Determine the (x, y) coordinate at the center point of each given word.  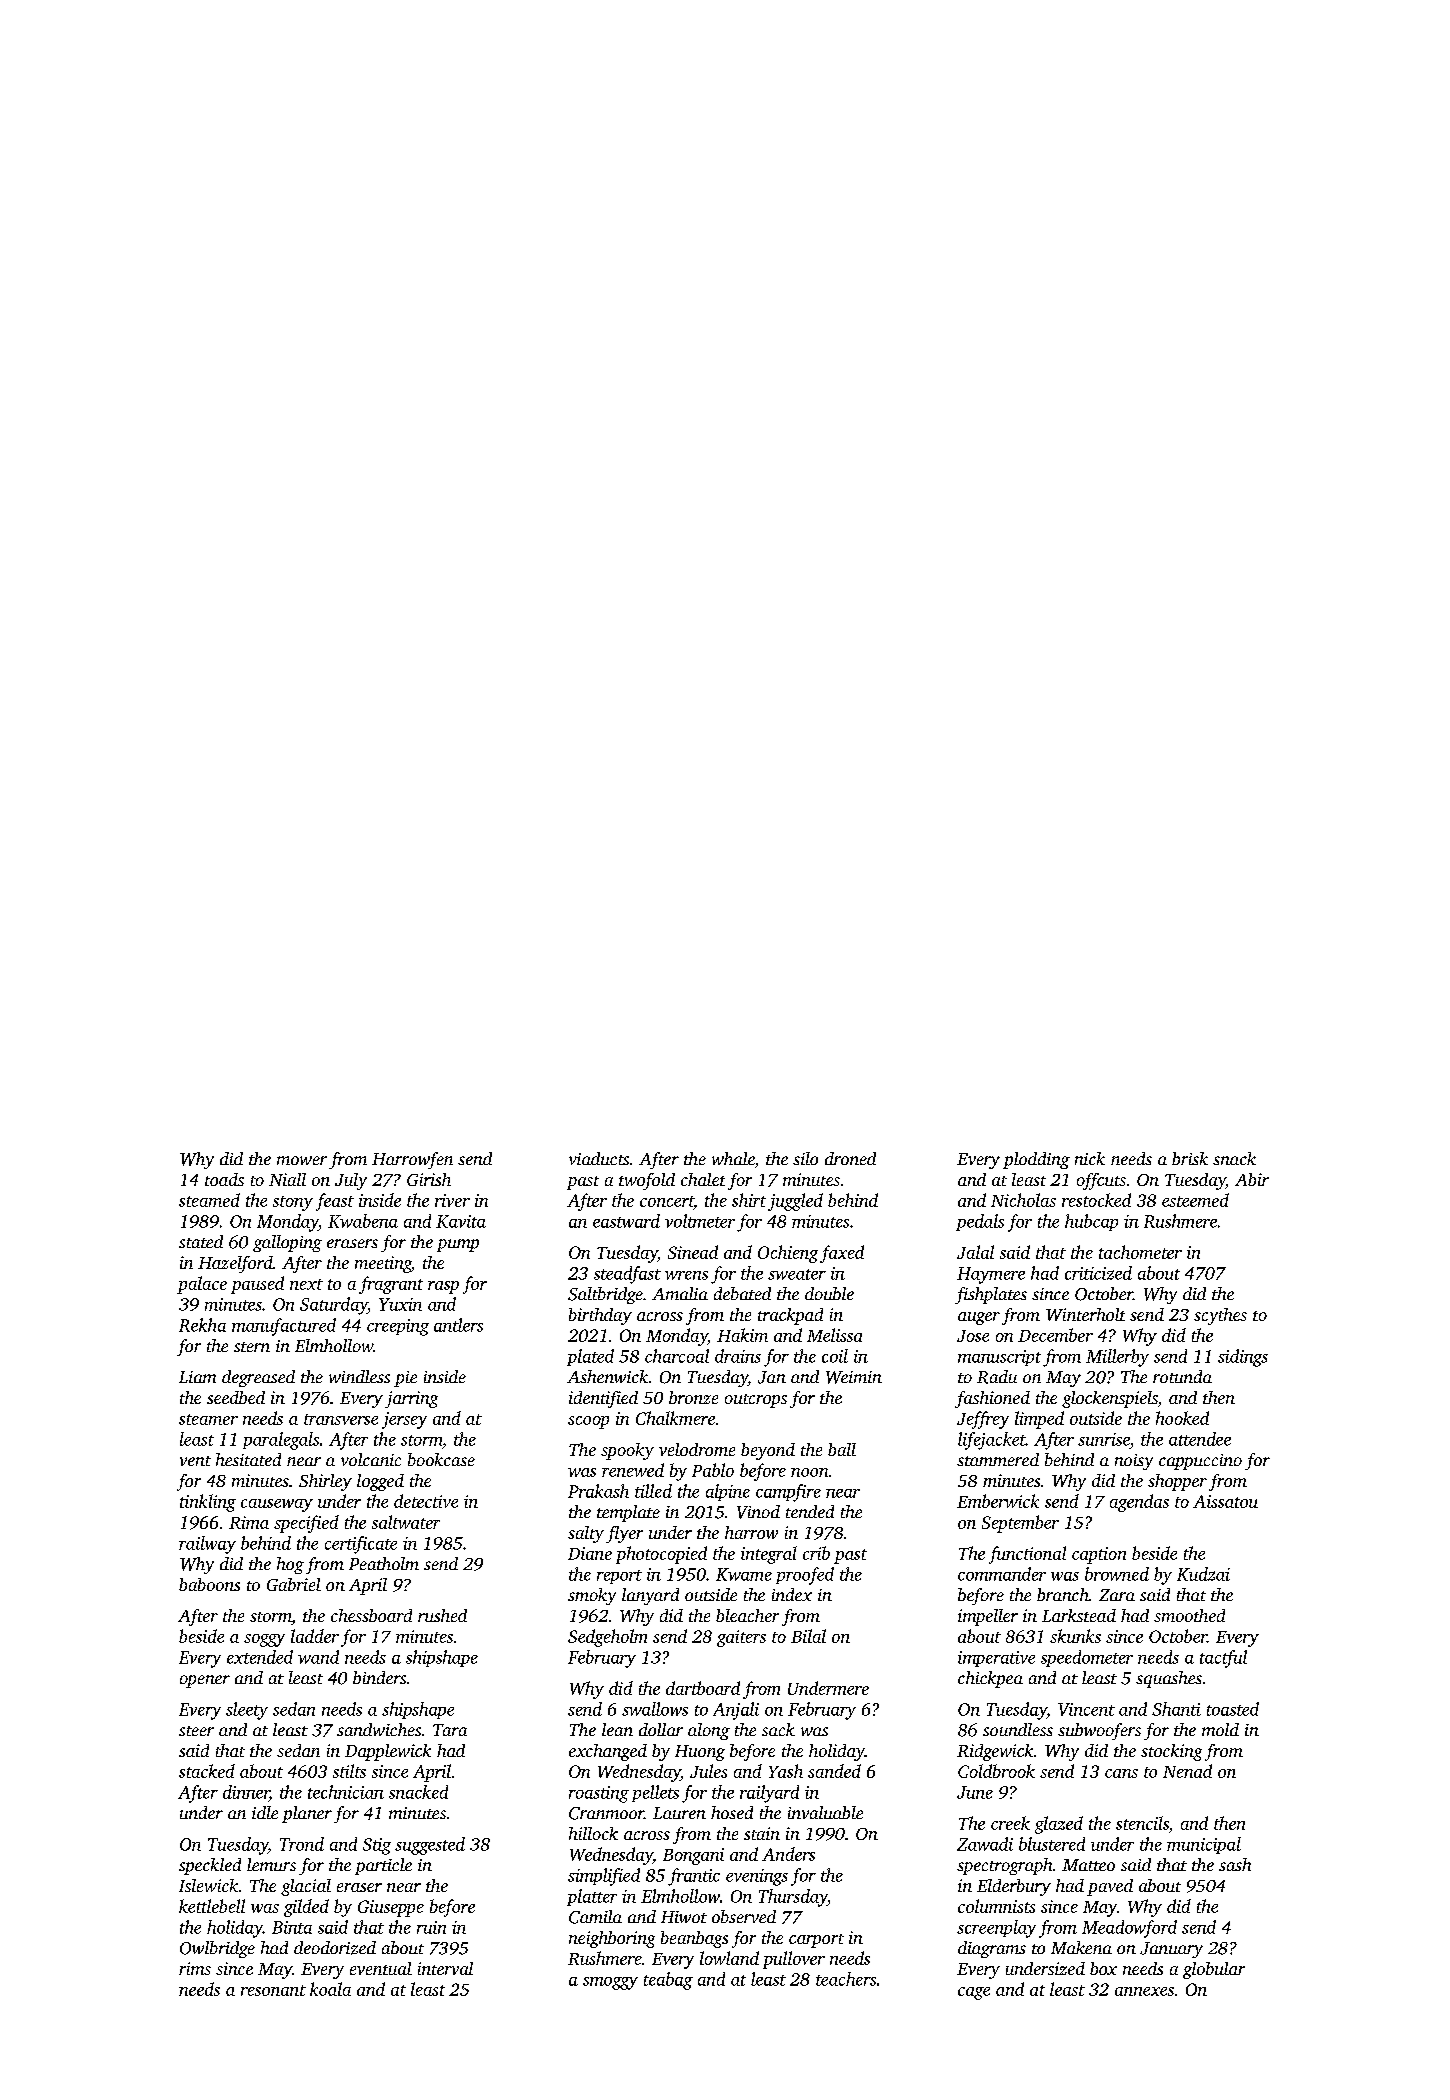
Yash (786, 1771)
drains (738, 1356)
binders (379, 1677)
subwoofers (1099, 1731)
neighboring (612, 1939)
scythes (1220, 1316)
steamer (208, 1419)
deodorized (335, 1948)
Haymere (991, 1275)
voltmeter (700, 1221)
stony (293, 1203)
